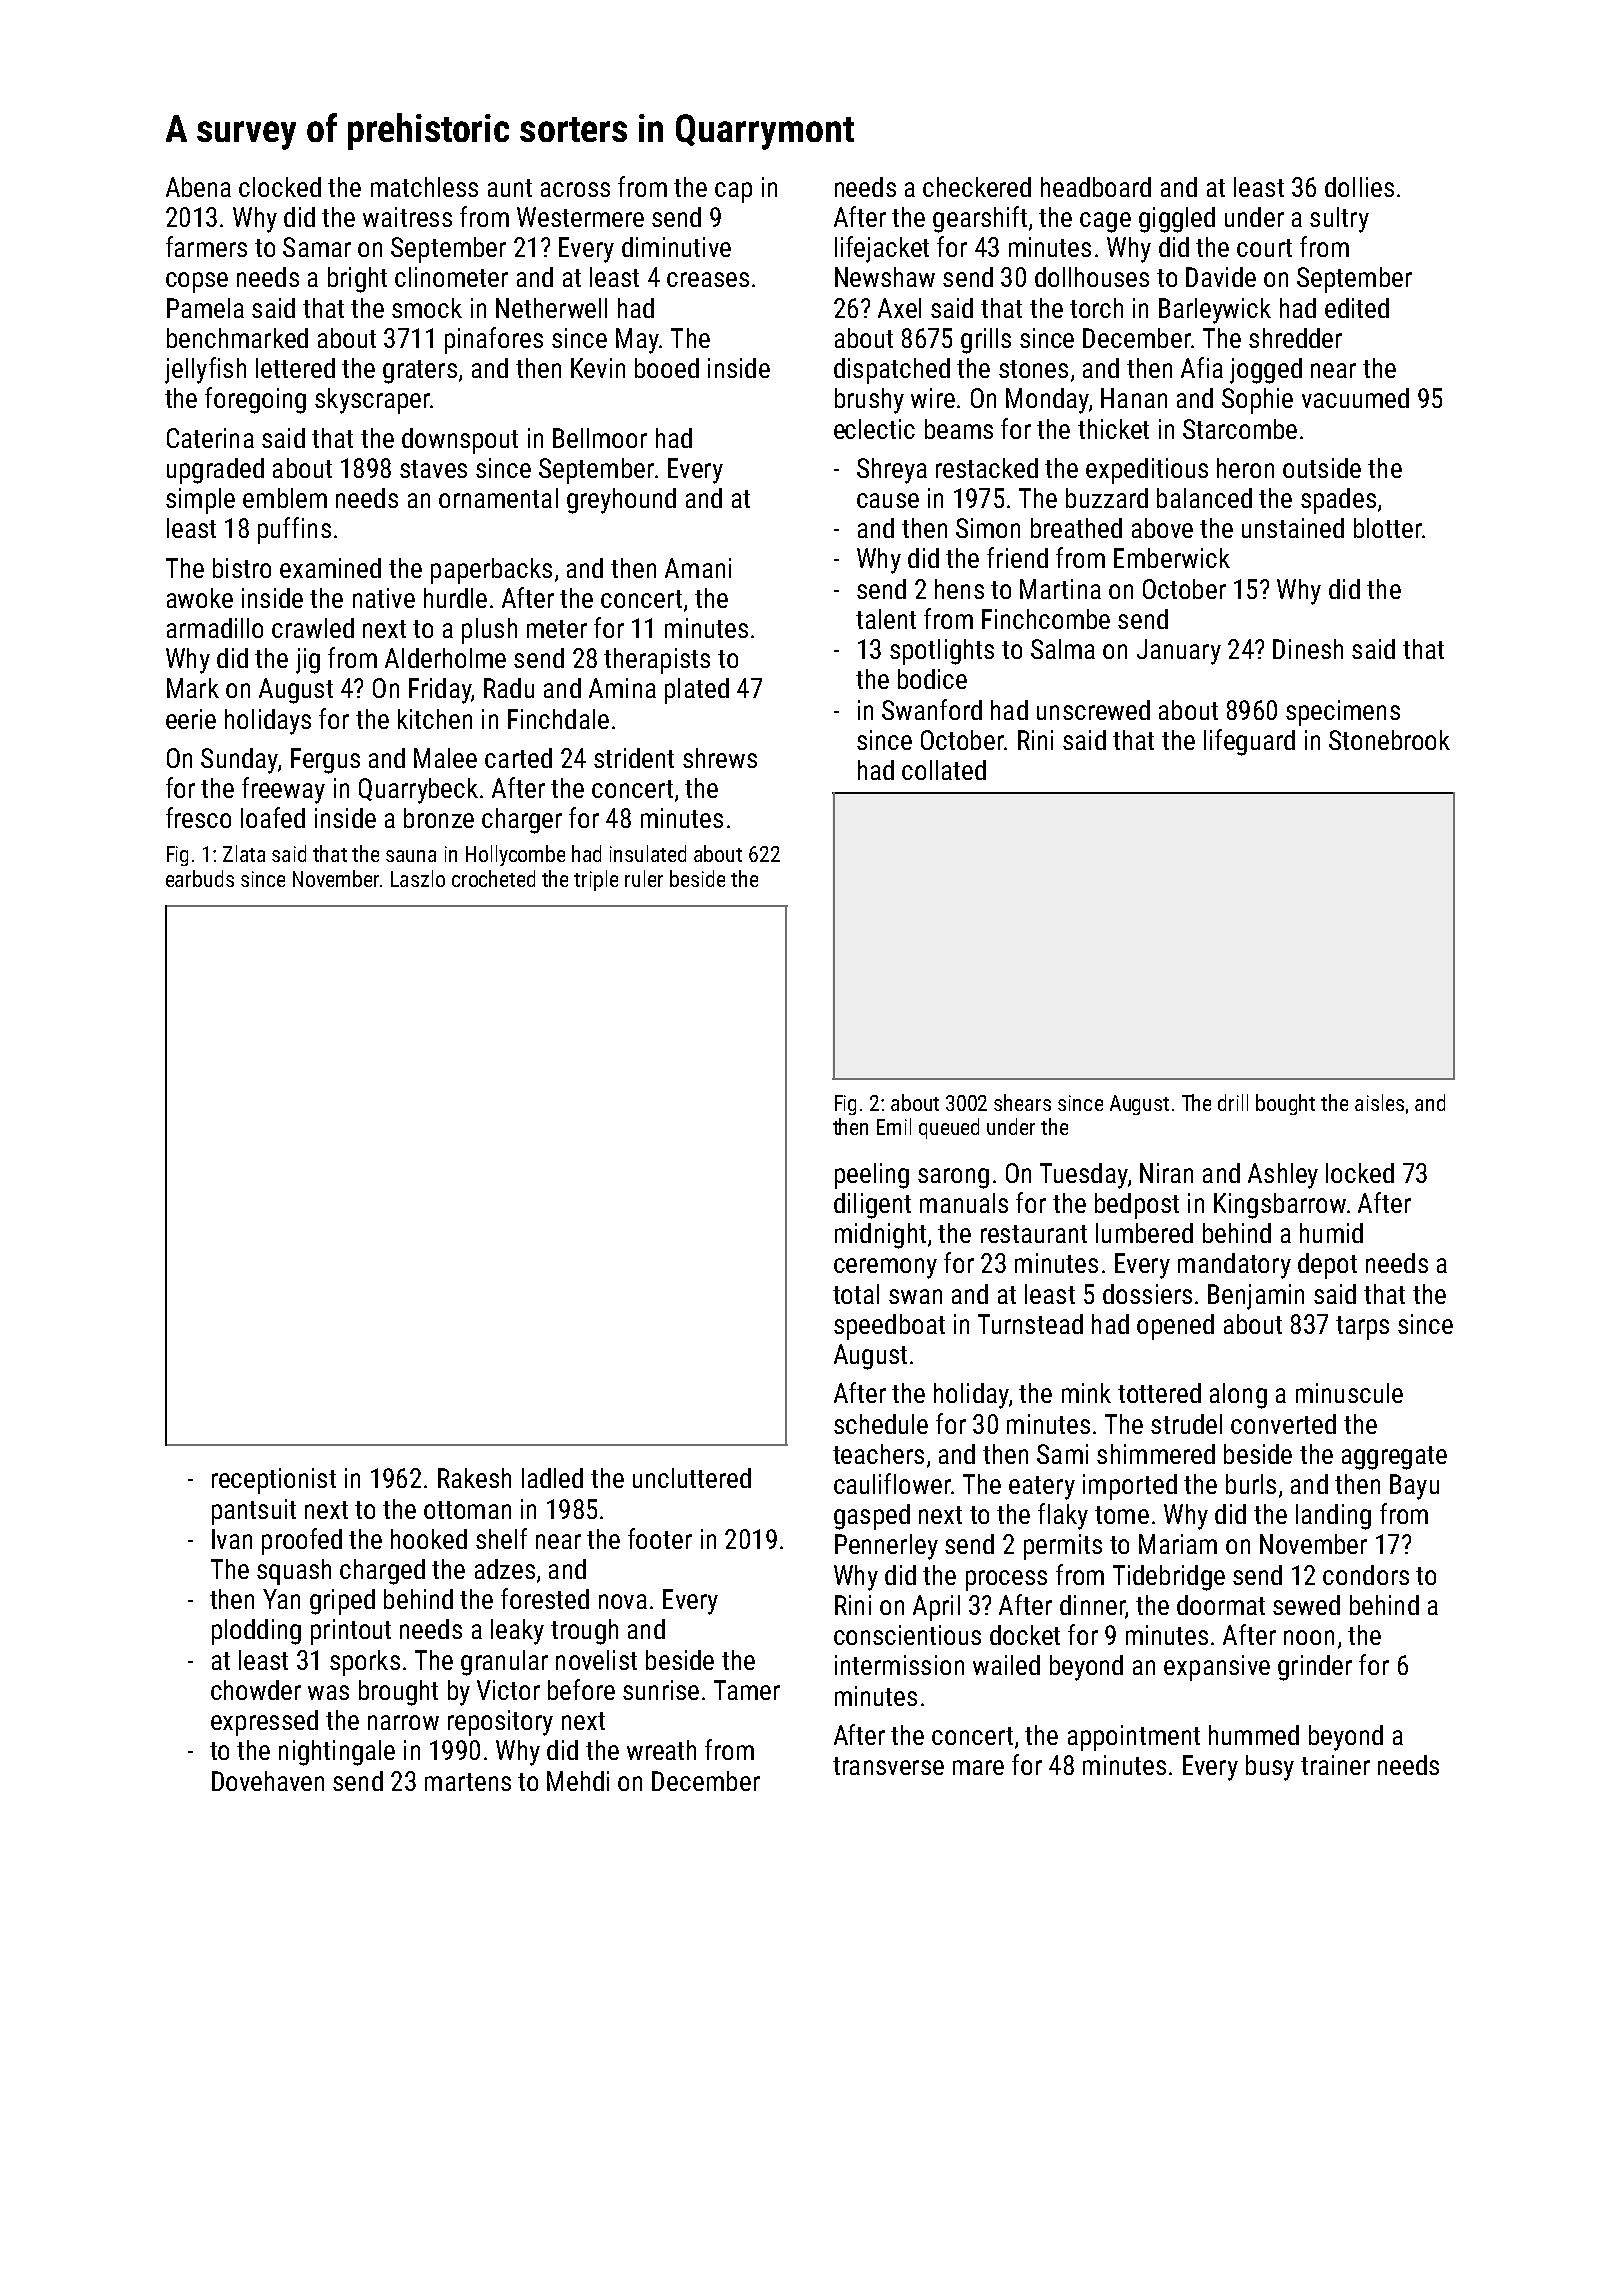 This image has width=1620, height=2292. What do you see at coordinates (1147, 471) in the image?
I see `expeditious` at bounding box center [1147, 471].
